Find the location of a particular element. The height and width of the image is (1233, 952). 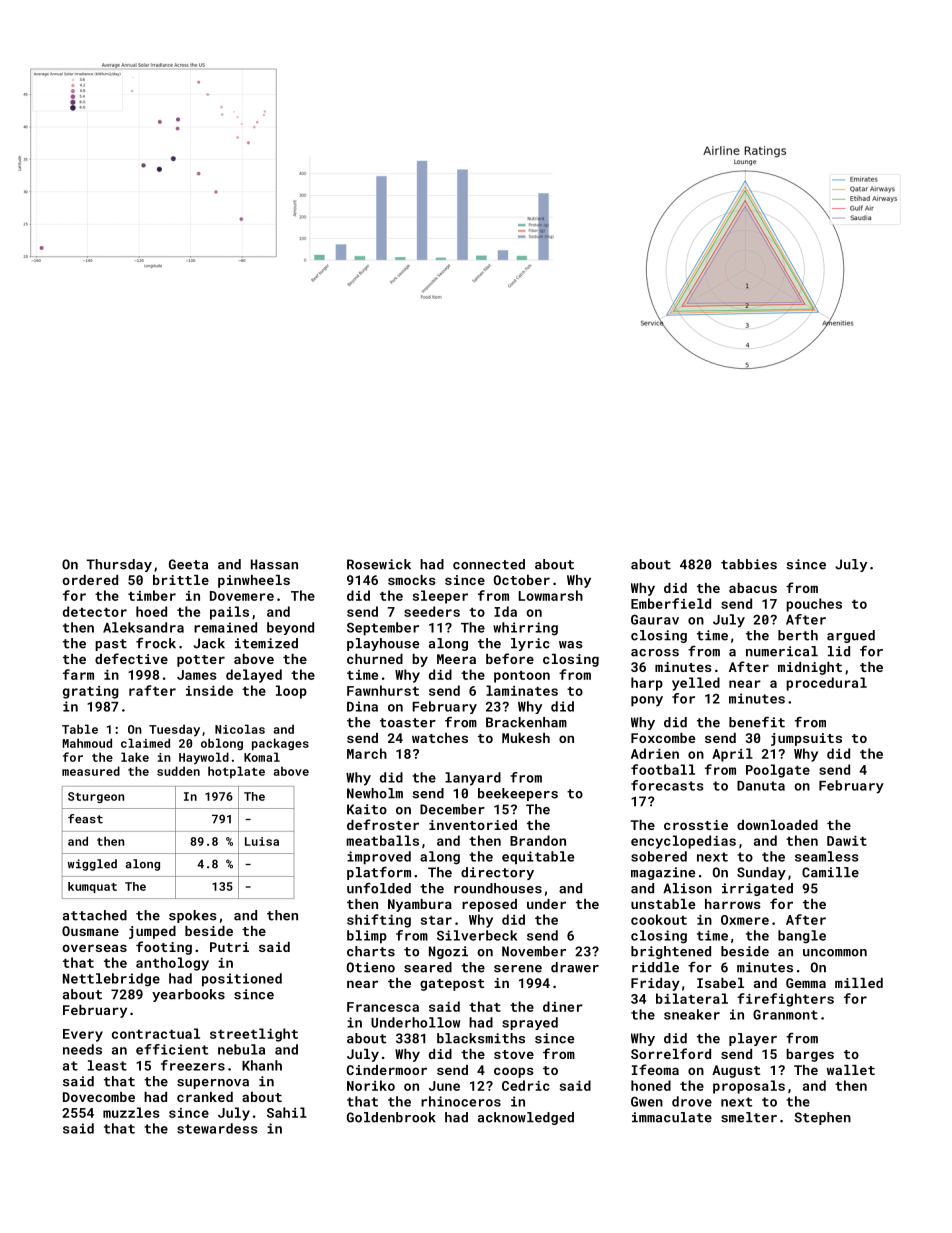

berth is located at coordinates (798, 635).
